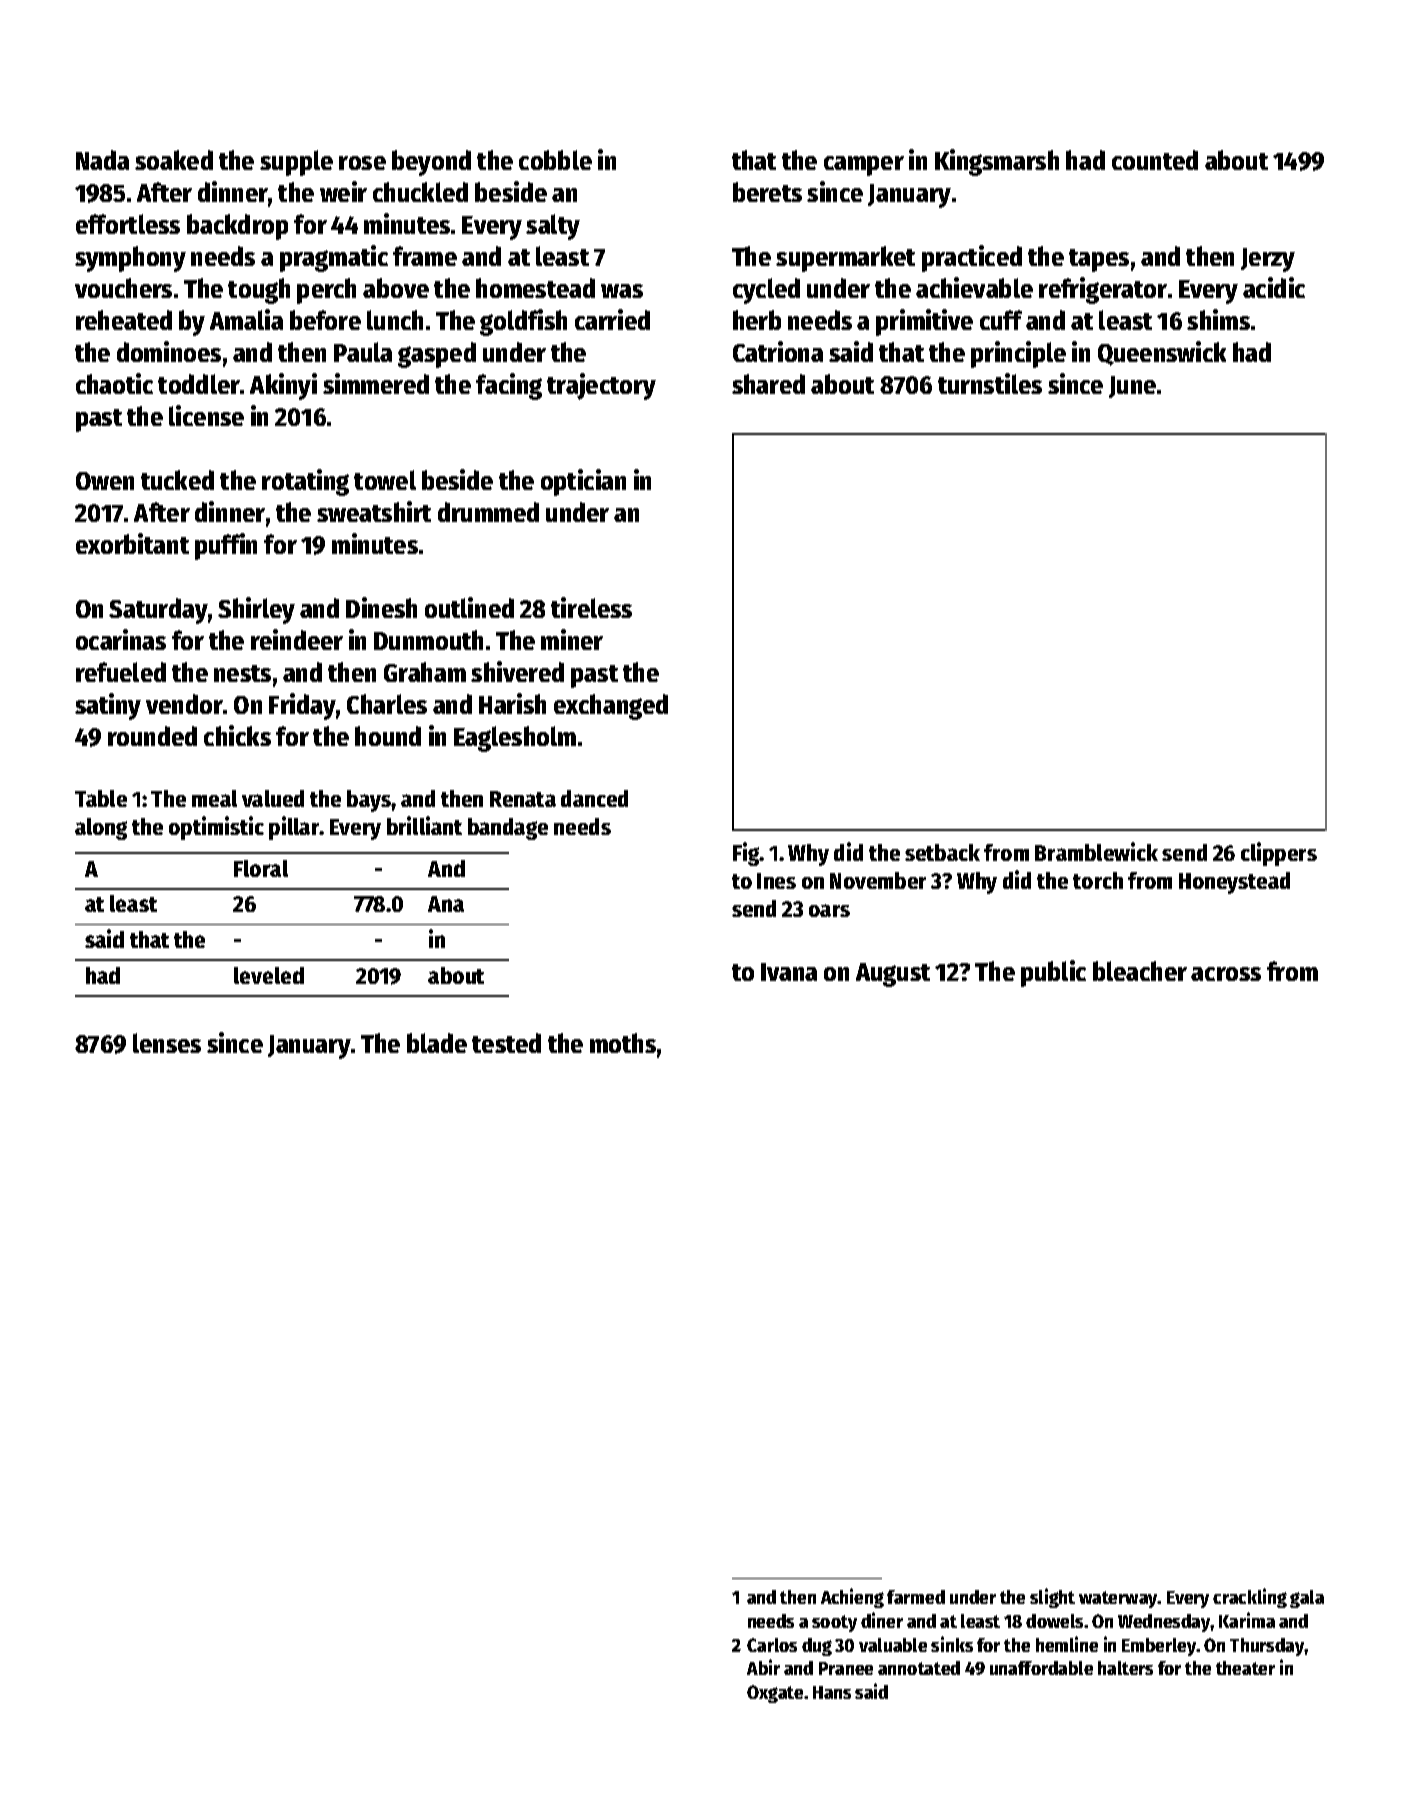 The image size is (1402, 1815). I want to click on setback, so click(942, 852).
